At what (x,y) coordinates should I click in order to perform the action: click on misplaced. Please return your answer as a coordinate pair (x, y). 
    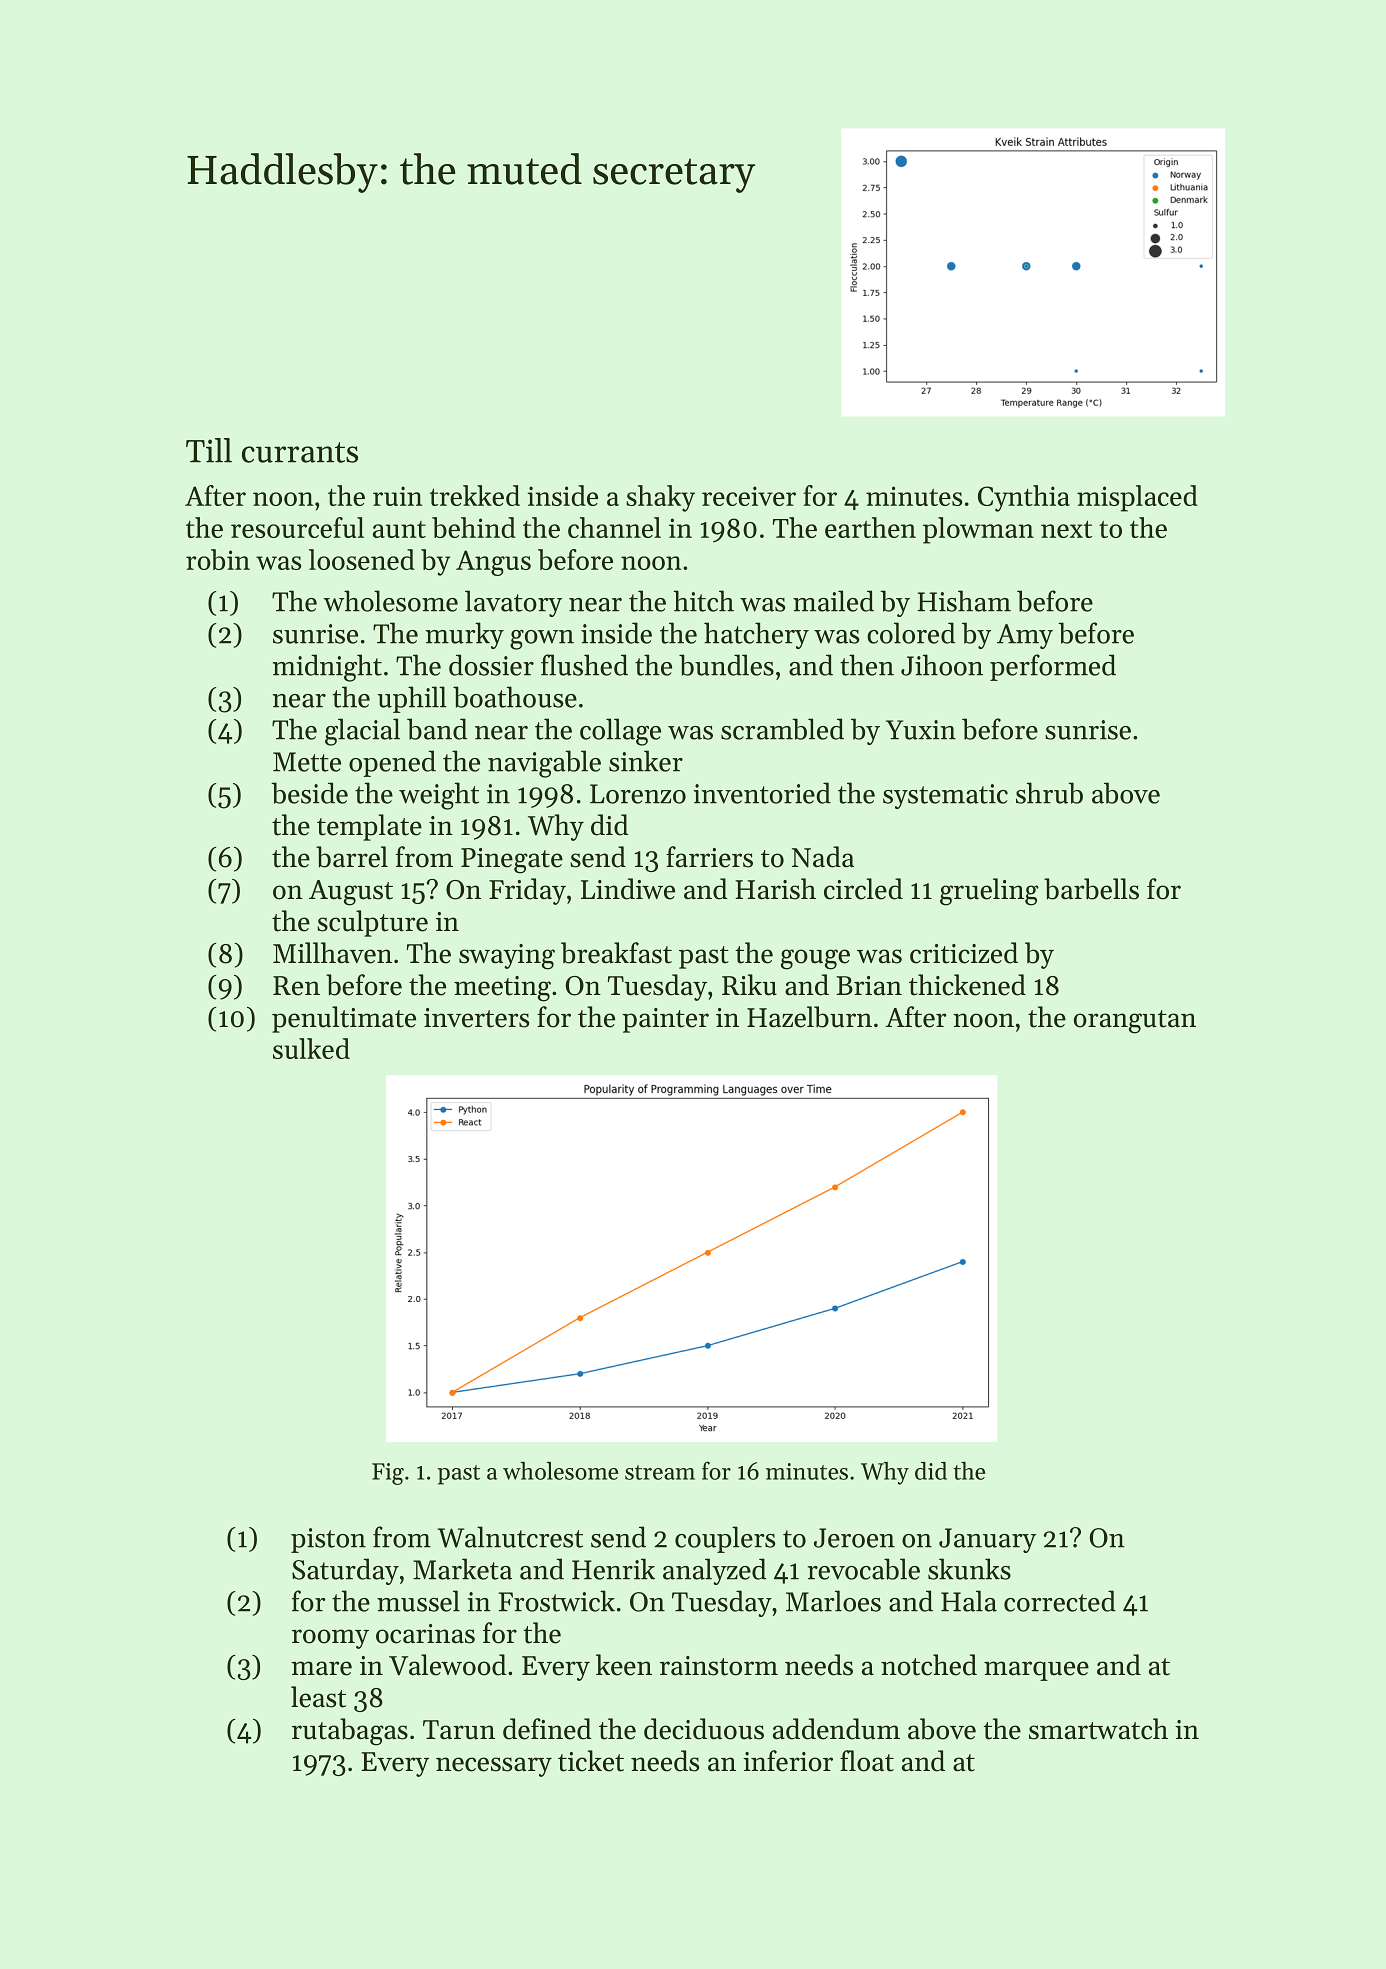
    Looking at the image, I should click on (1137, 498).
